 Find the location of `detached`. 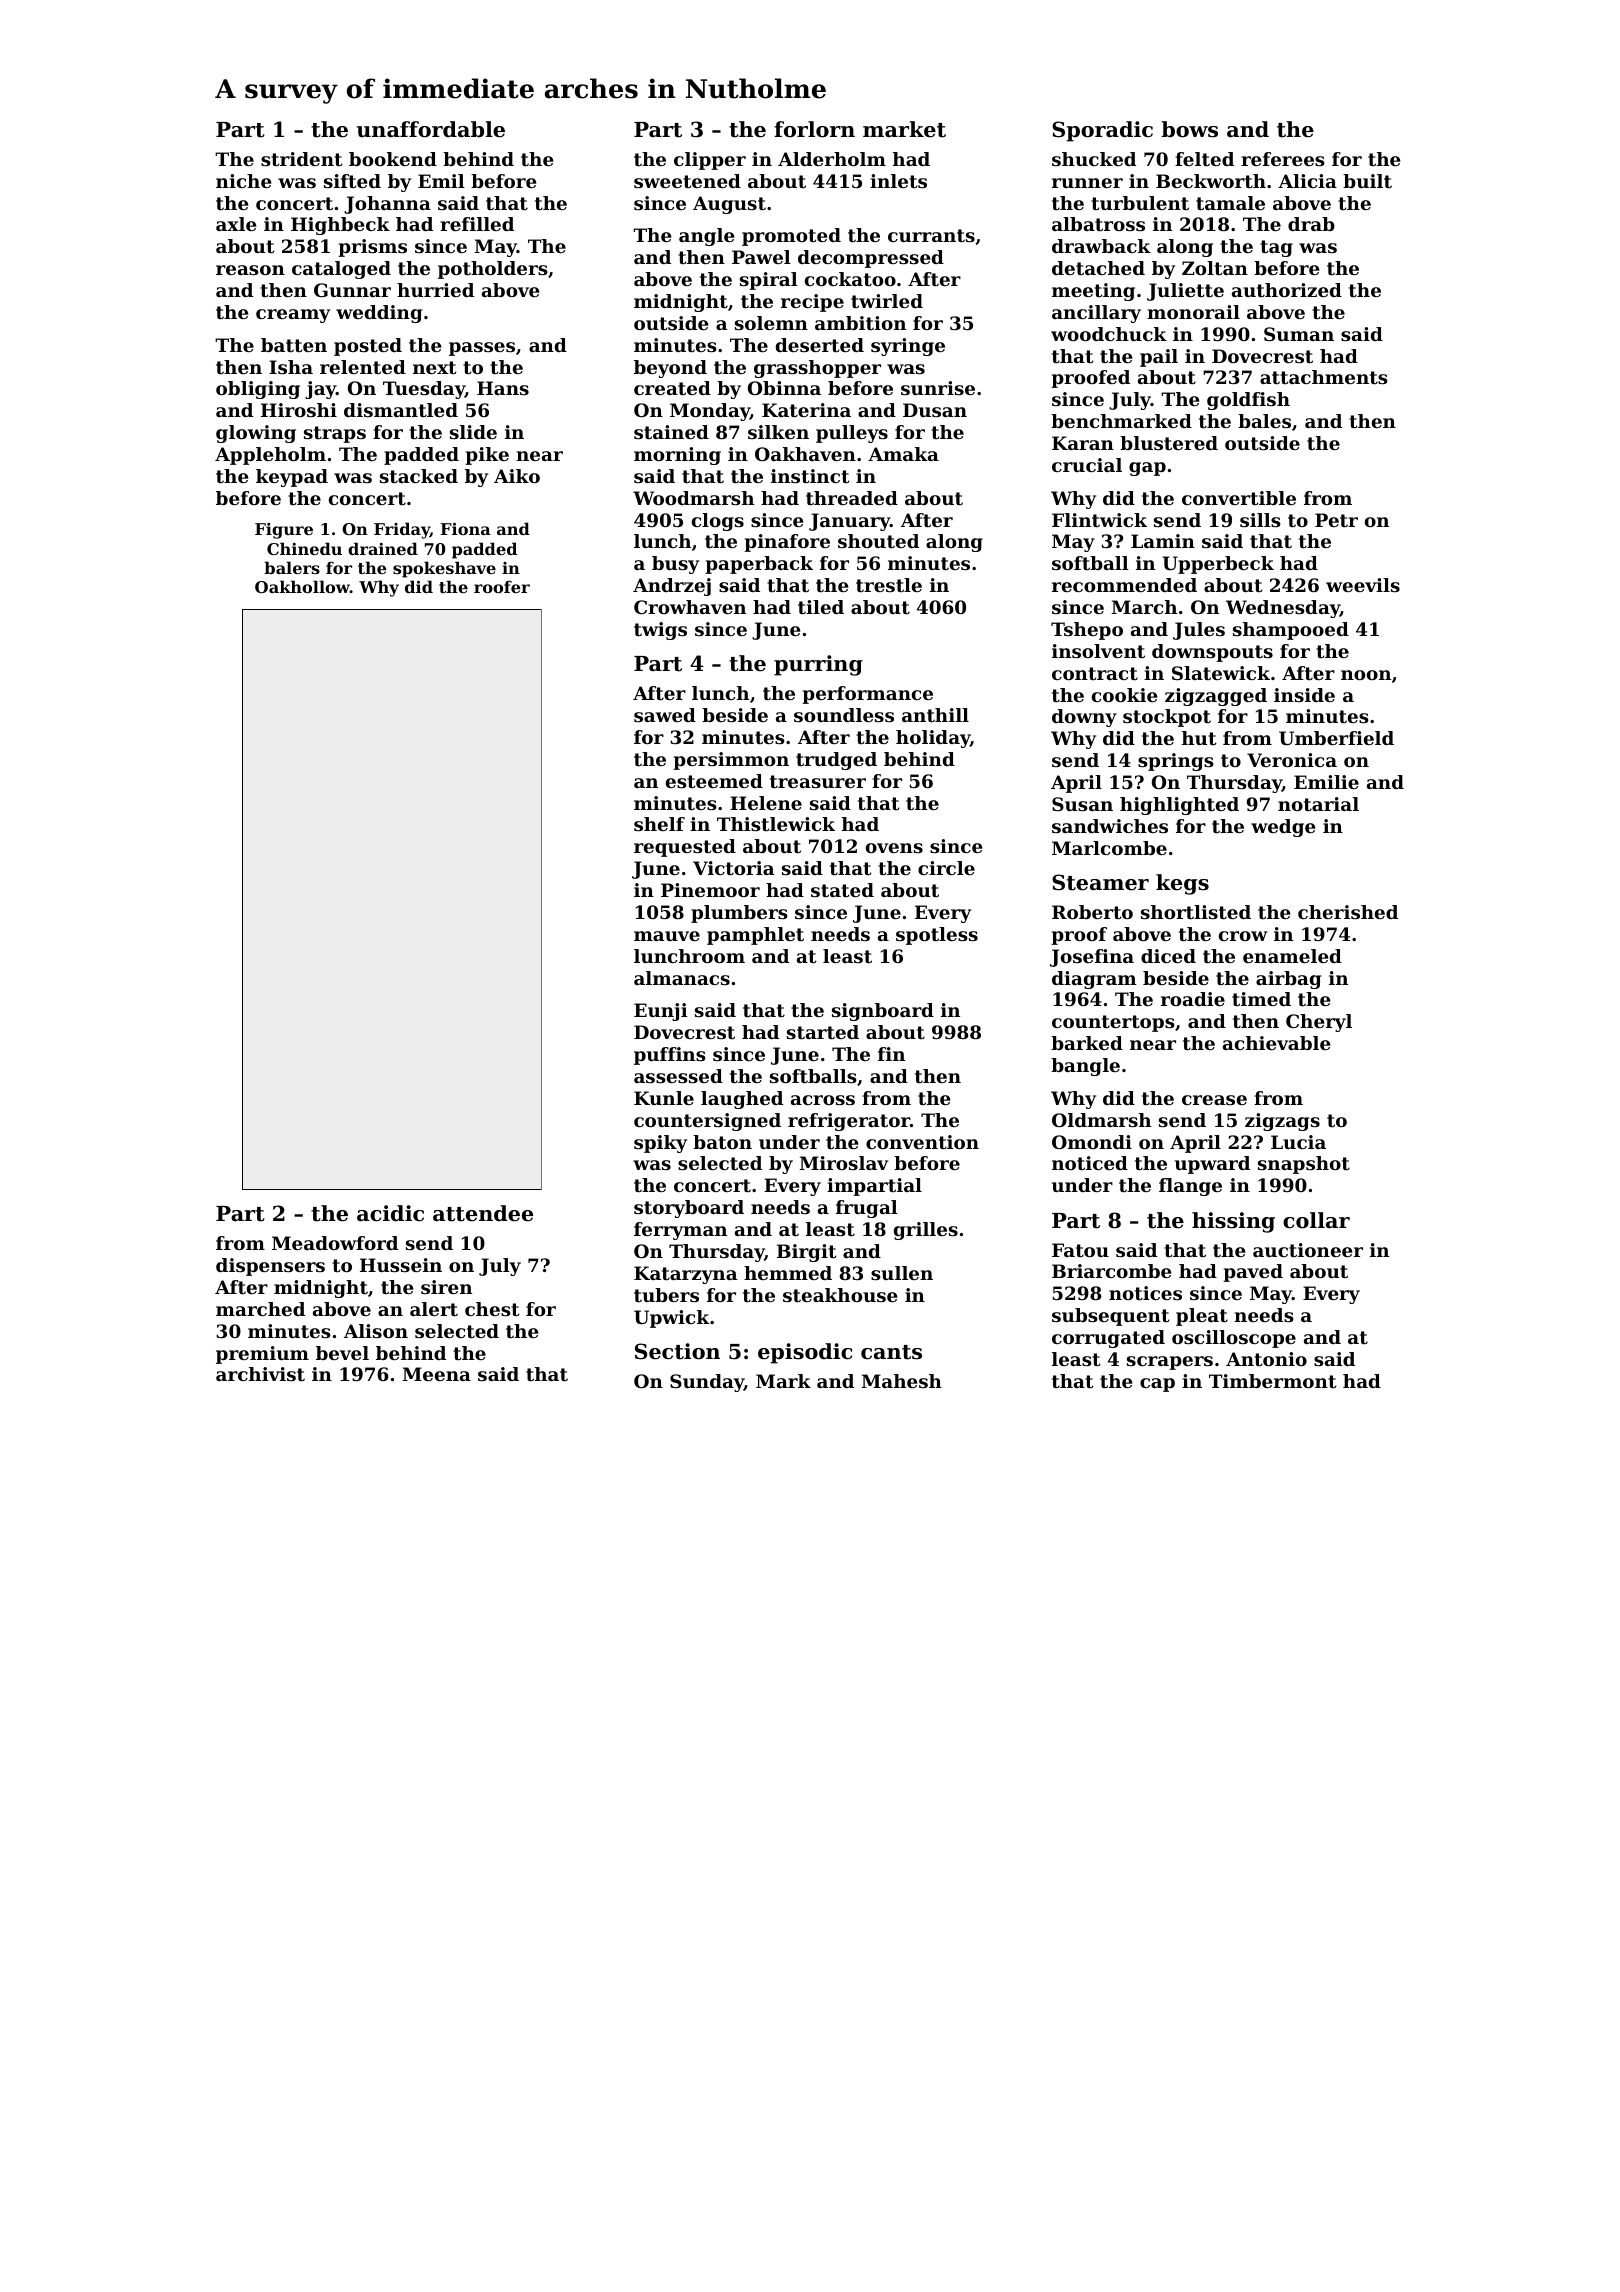

detached is located at coordinates (1098, 268).
